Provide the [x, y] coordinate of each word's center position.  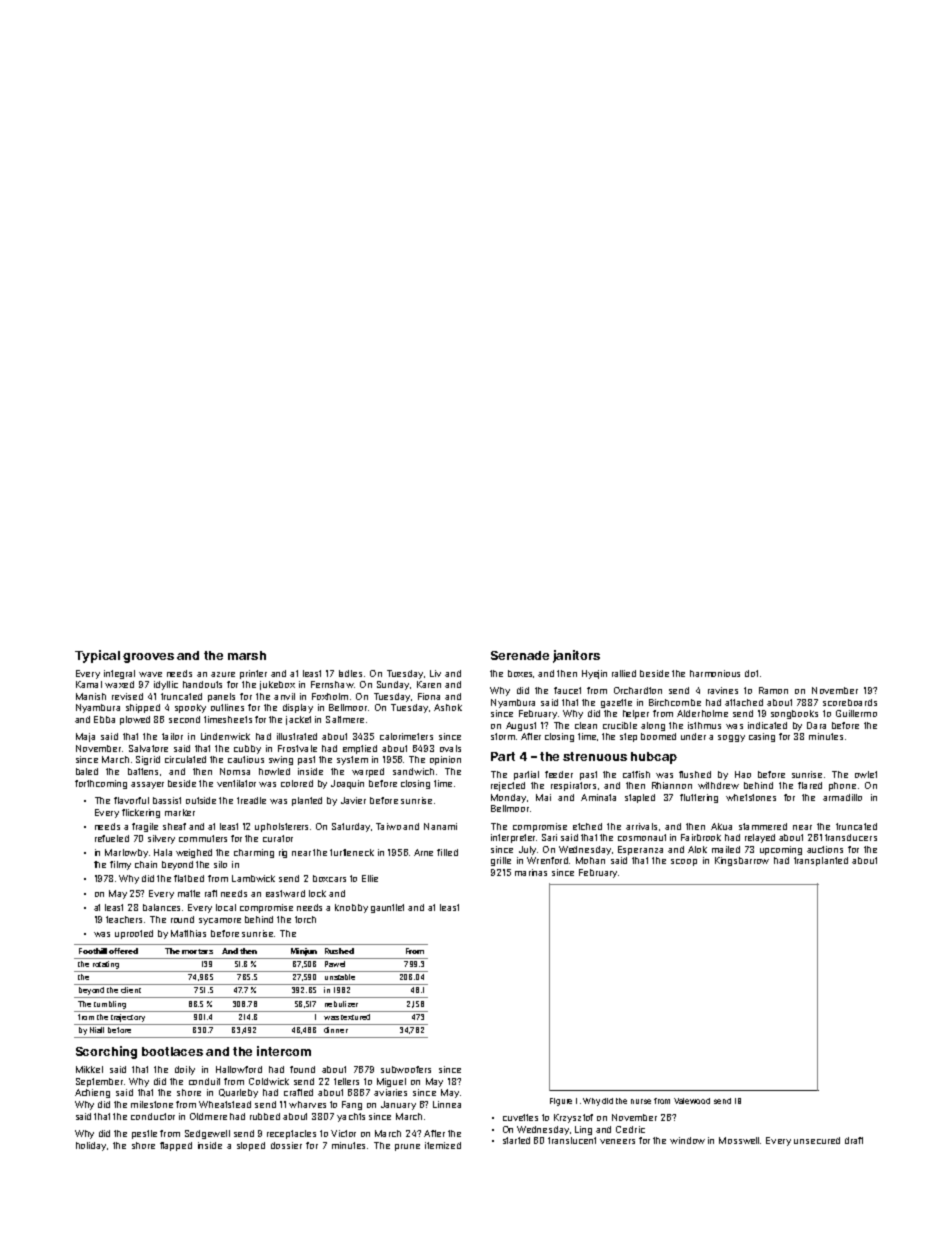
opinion [445, 760]
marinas [531, 872]
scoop [684, 862]
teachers [124, 919]
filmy [120, 865]
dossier [286, 1145]
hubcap [654, 758]
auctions [825, 849]
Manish [91, 696]
